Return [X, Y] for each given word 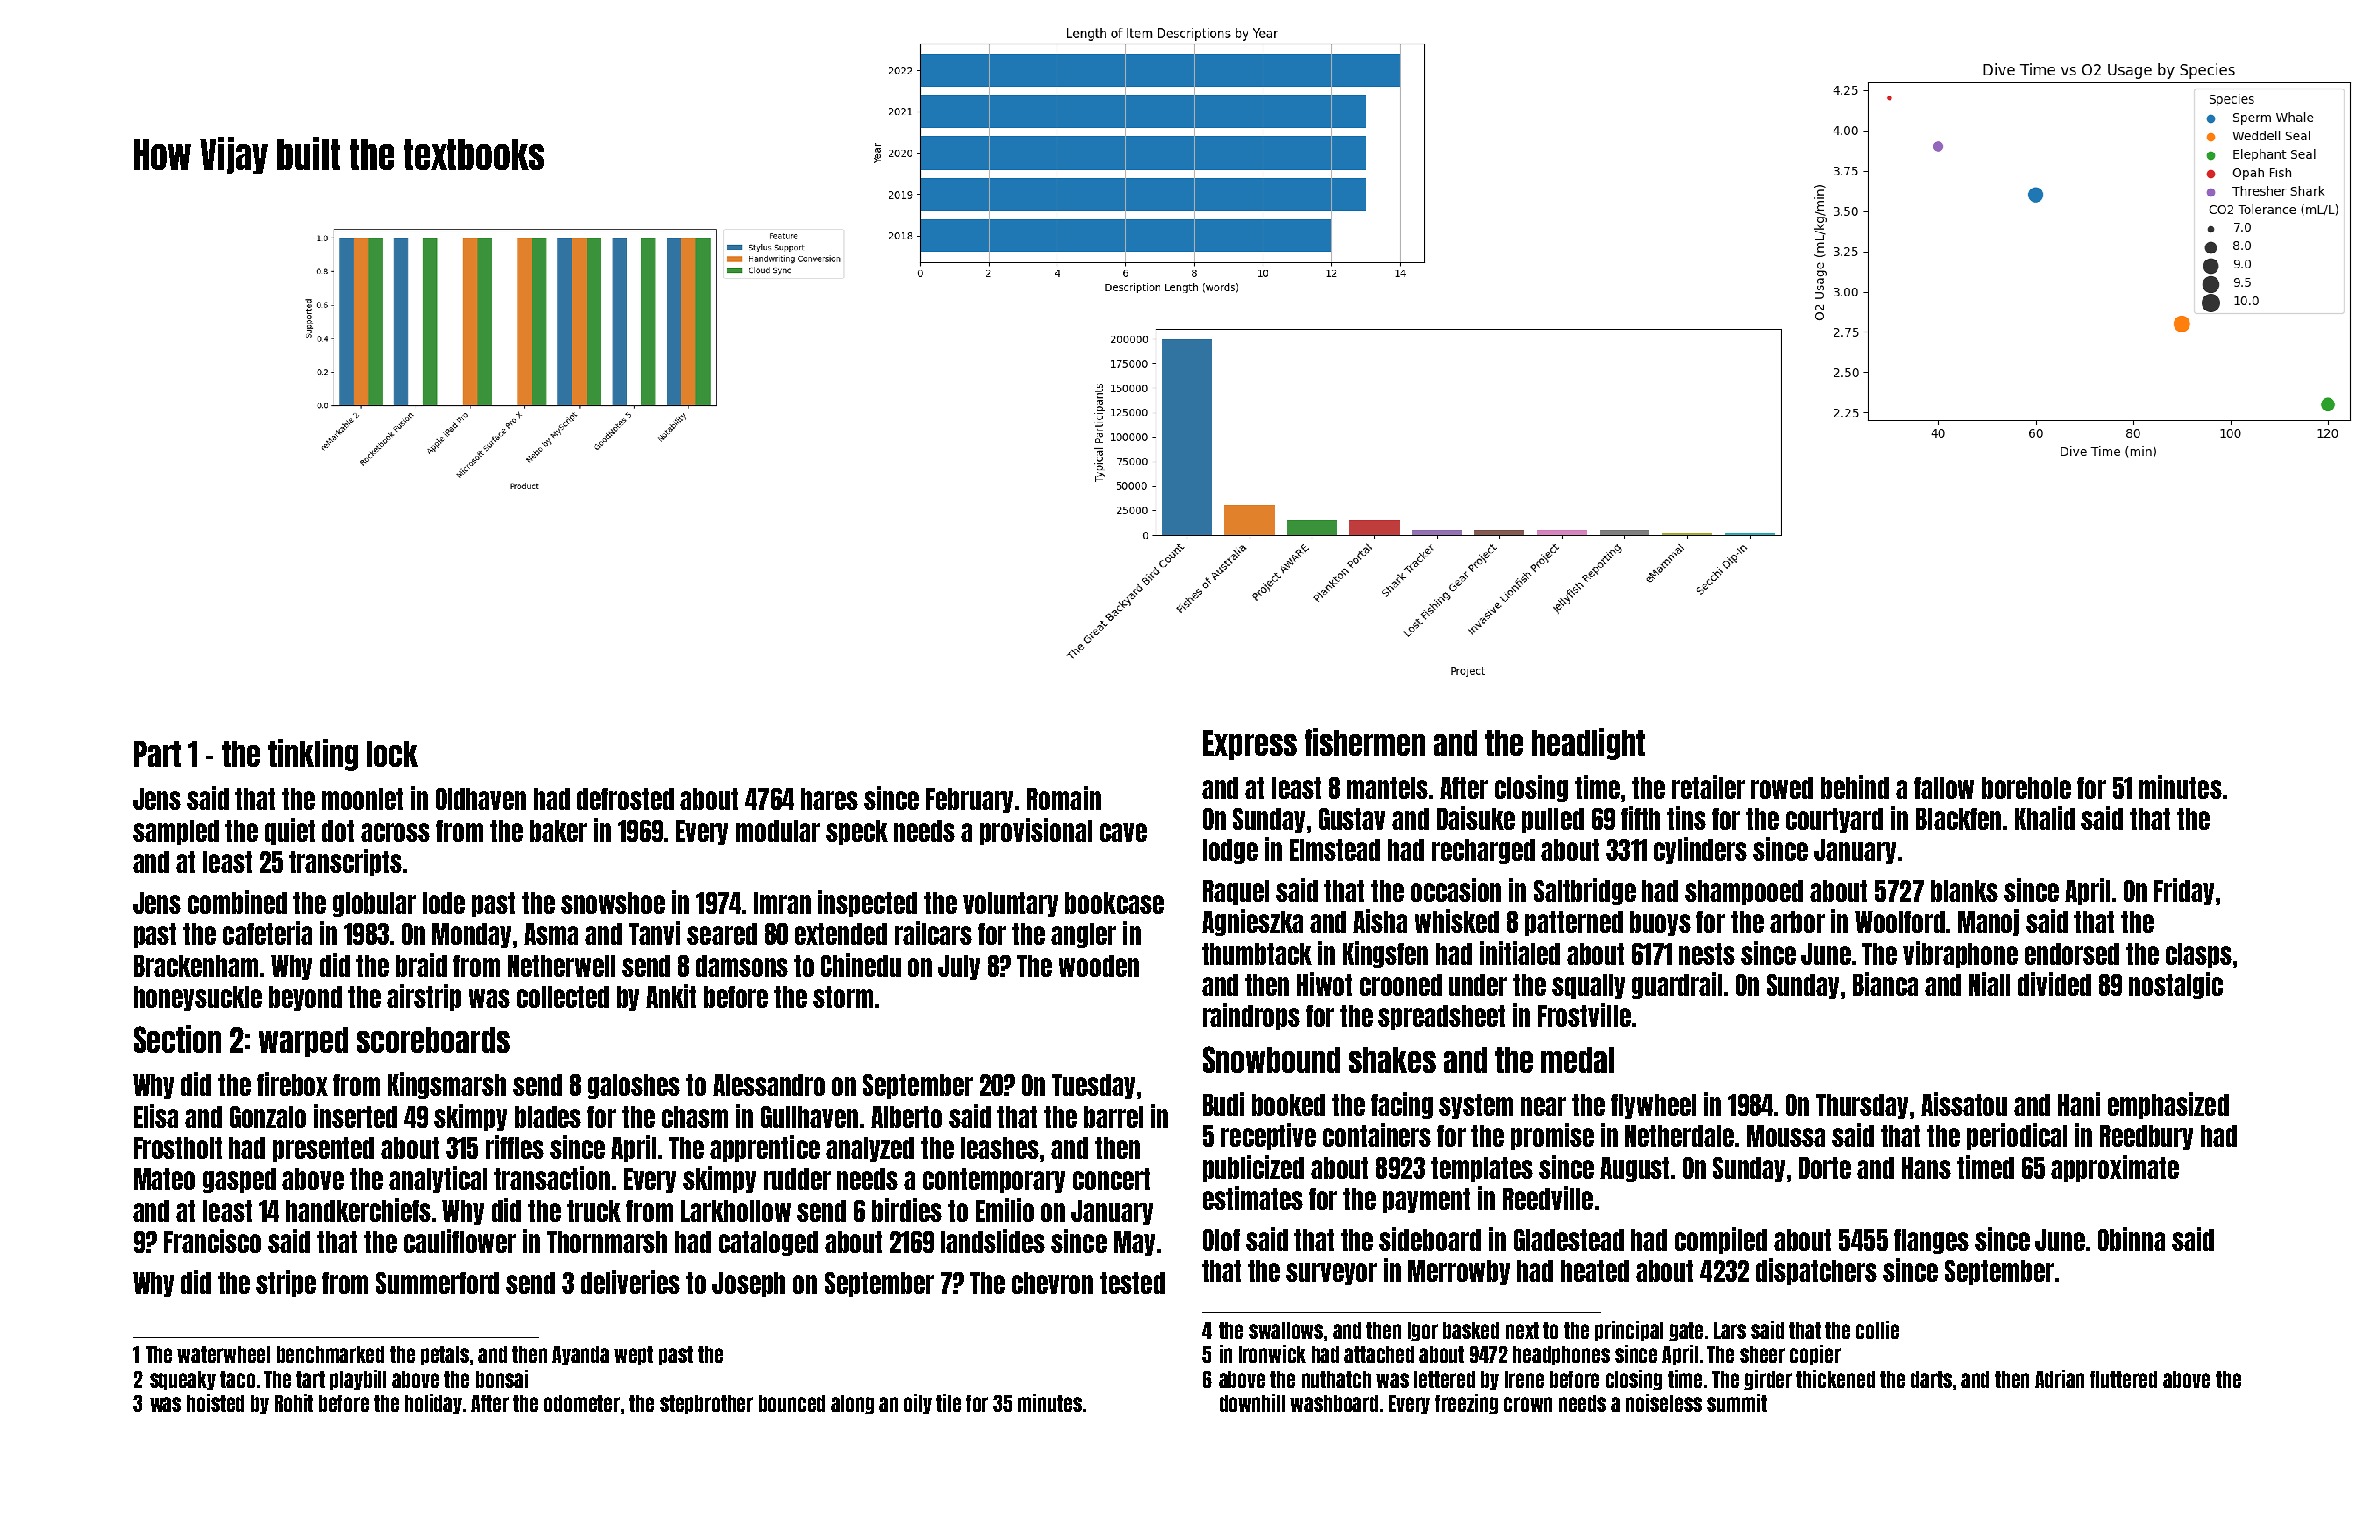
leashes [1000, 1148]
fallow [1944, 788]
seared [722, 934]
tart [310, 1379]
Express [1250, 745]
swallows [1286, 1330]
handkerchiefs [358, 1210]
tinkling [313, 755]
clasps [2199, 955]
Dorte [1825, 1168]
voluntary [1010, 904]
